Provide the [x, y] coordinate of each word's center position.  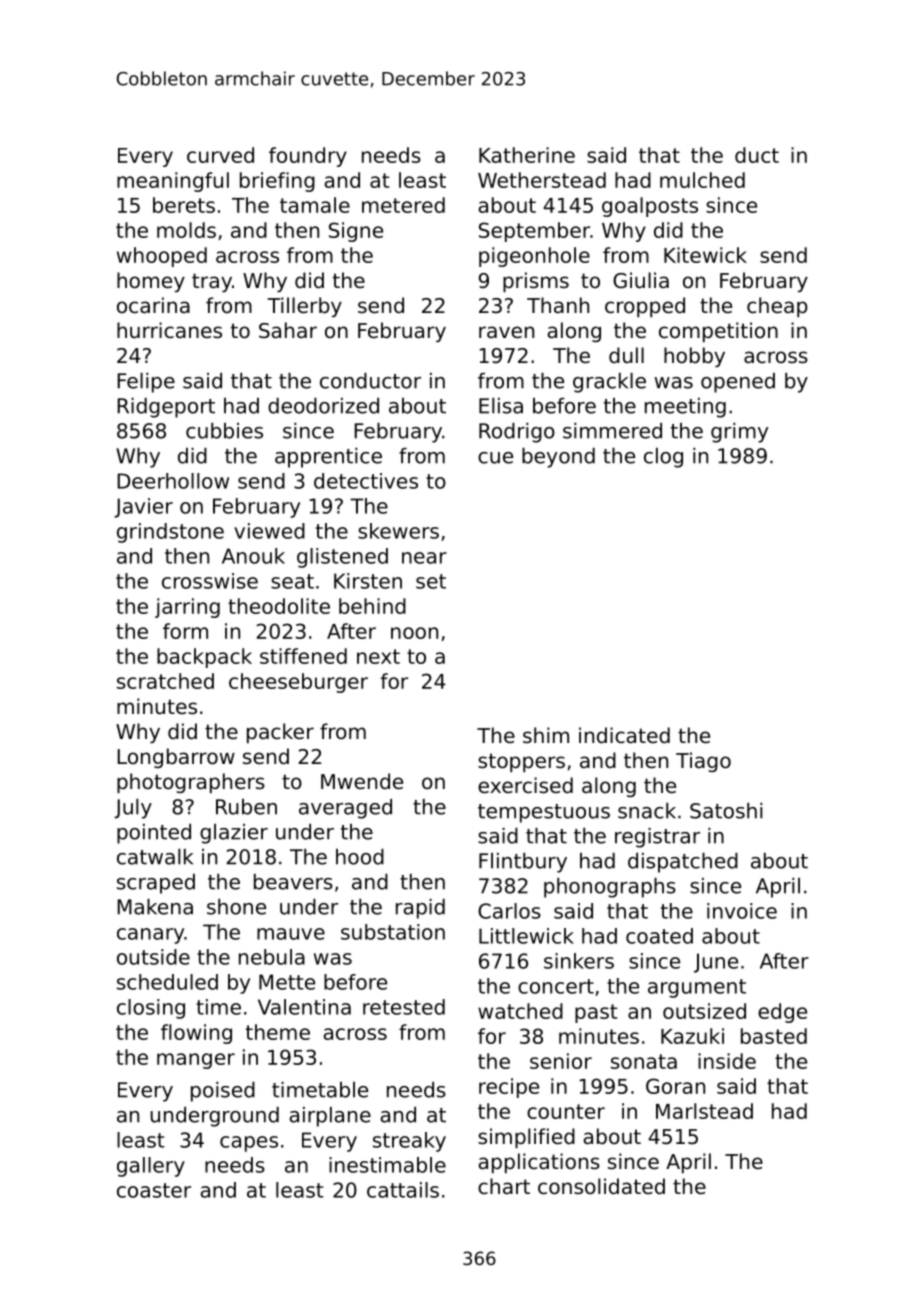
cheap [777, 307]
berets [184, 205]
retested [404, 1007]
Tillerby [304, 307]
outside [153, 957]
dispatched [683, 863]
